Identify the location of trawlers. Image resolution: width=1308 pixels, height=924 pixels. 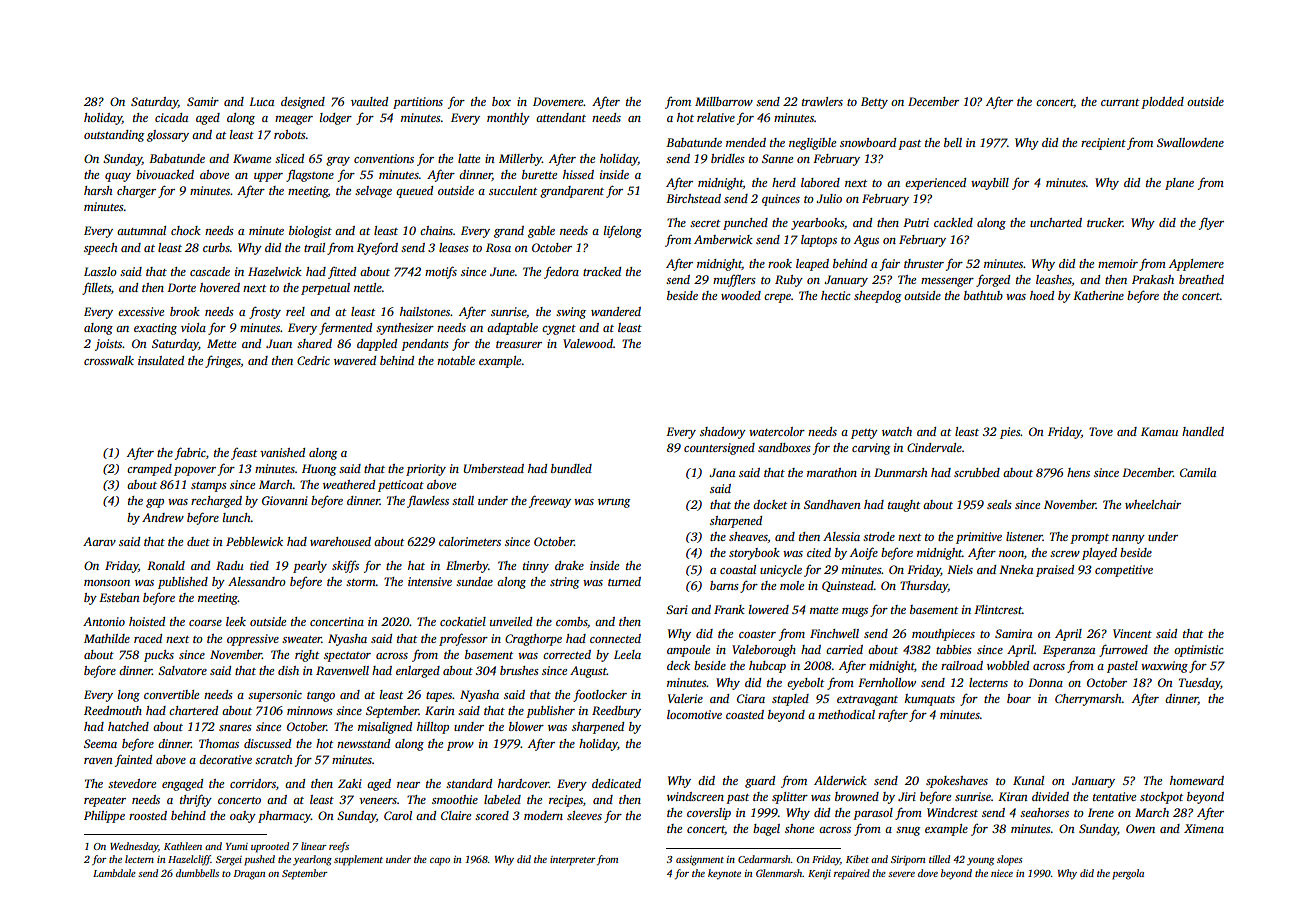
(822, 101).
